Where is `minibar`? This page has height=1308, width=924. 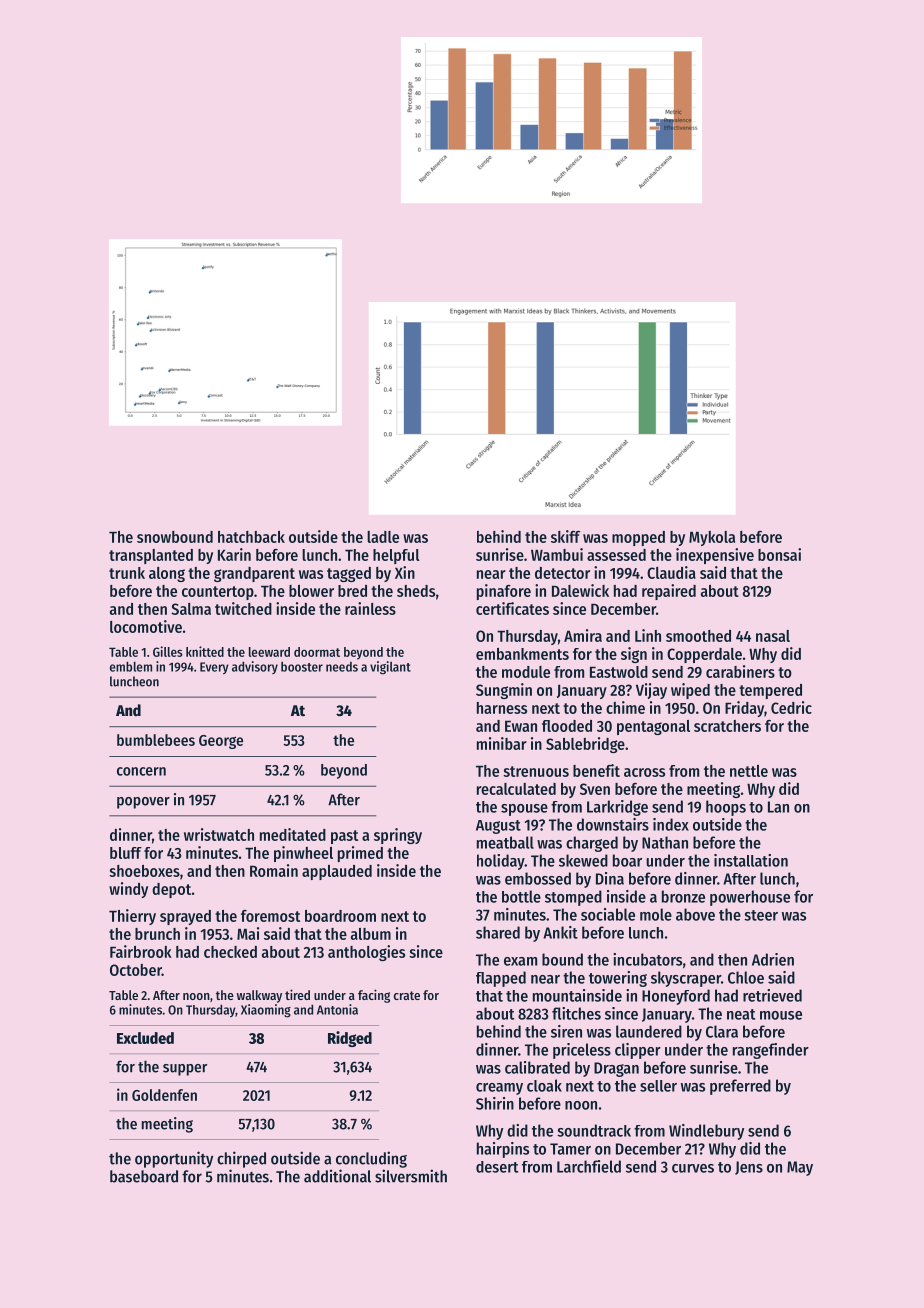
minibar is located at coordinates (502, 743).
